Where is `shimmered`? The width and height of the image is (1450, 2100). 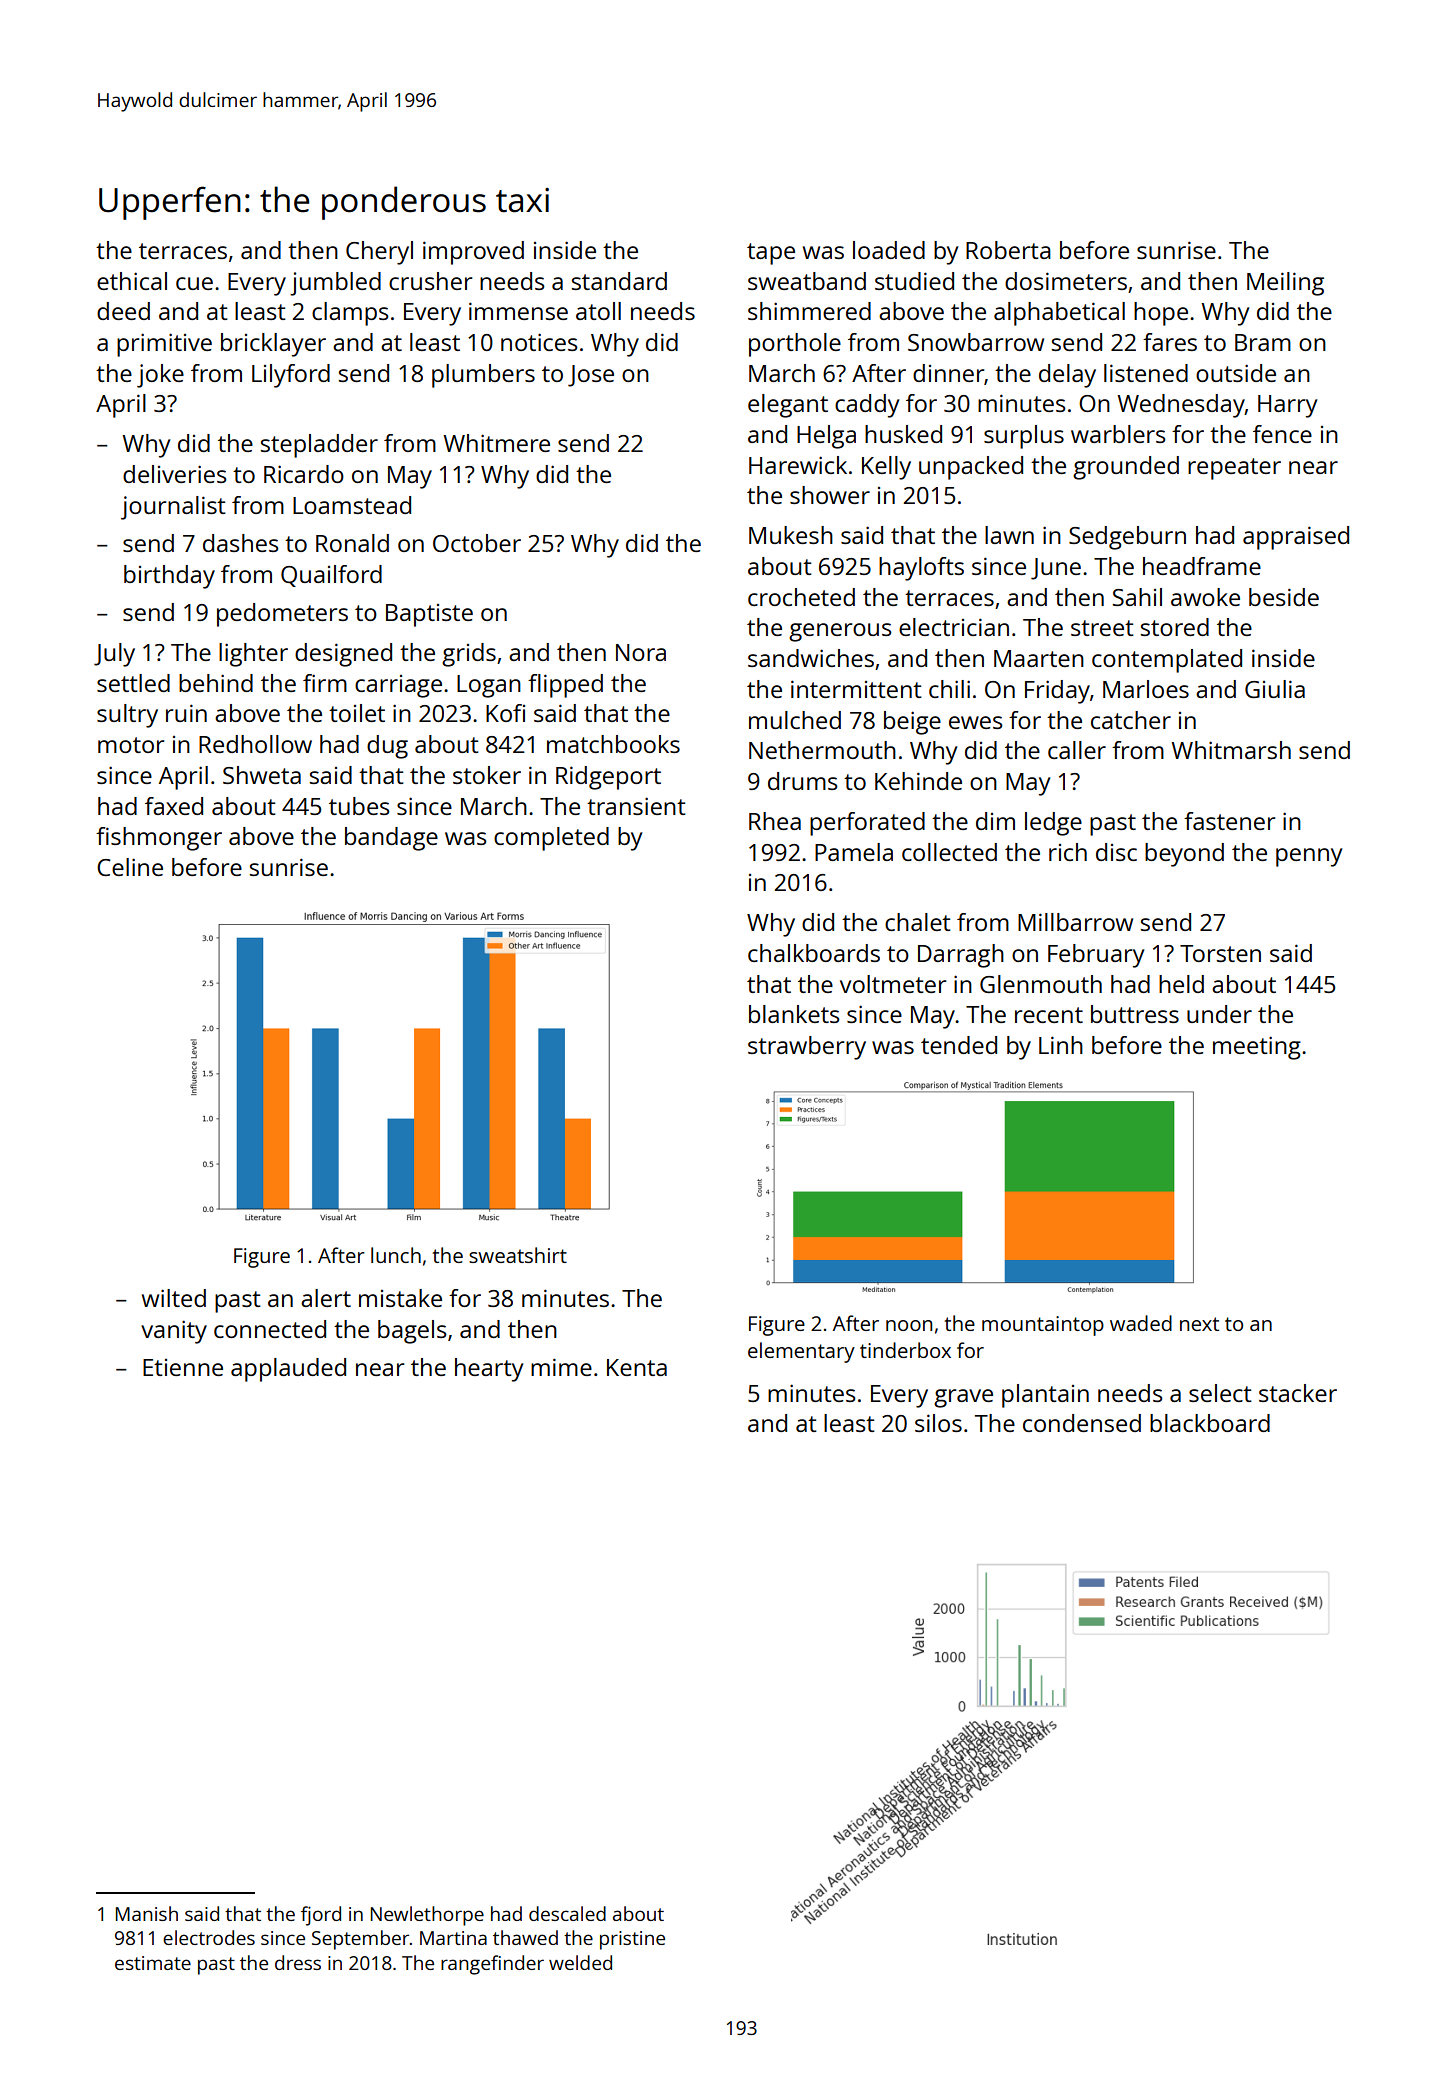 shimmered is located at coordinates (809, 311).
